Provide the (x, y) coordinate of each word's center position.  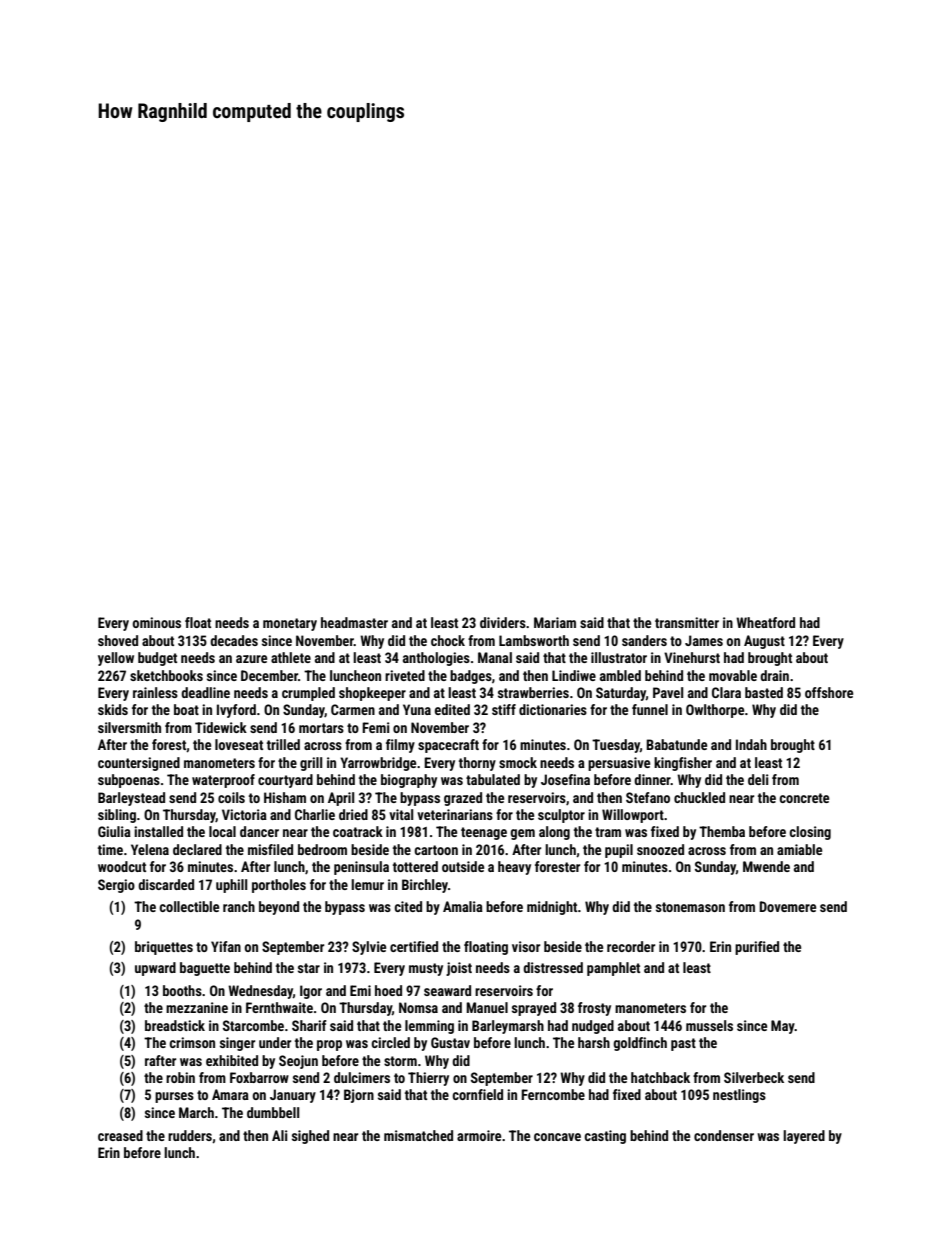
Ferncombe (553, 1094)
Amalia (463, 906)
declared (197, 849)
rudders (190, 1135)
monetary (290, 624)
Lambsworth (534, 640)
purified (757, 948)
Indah (751, 744)
